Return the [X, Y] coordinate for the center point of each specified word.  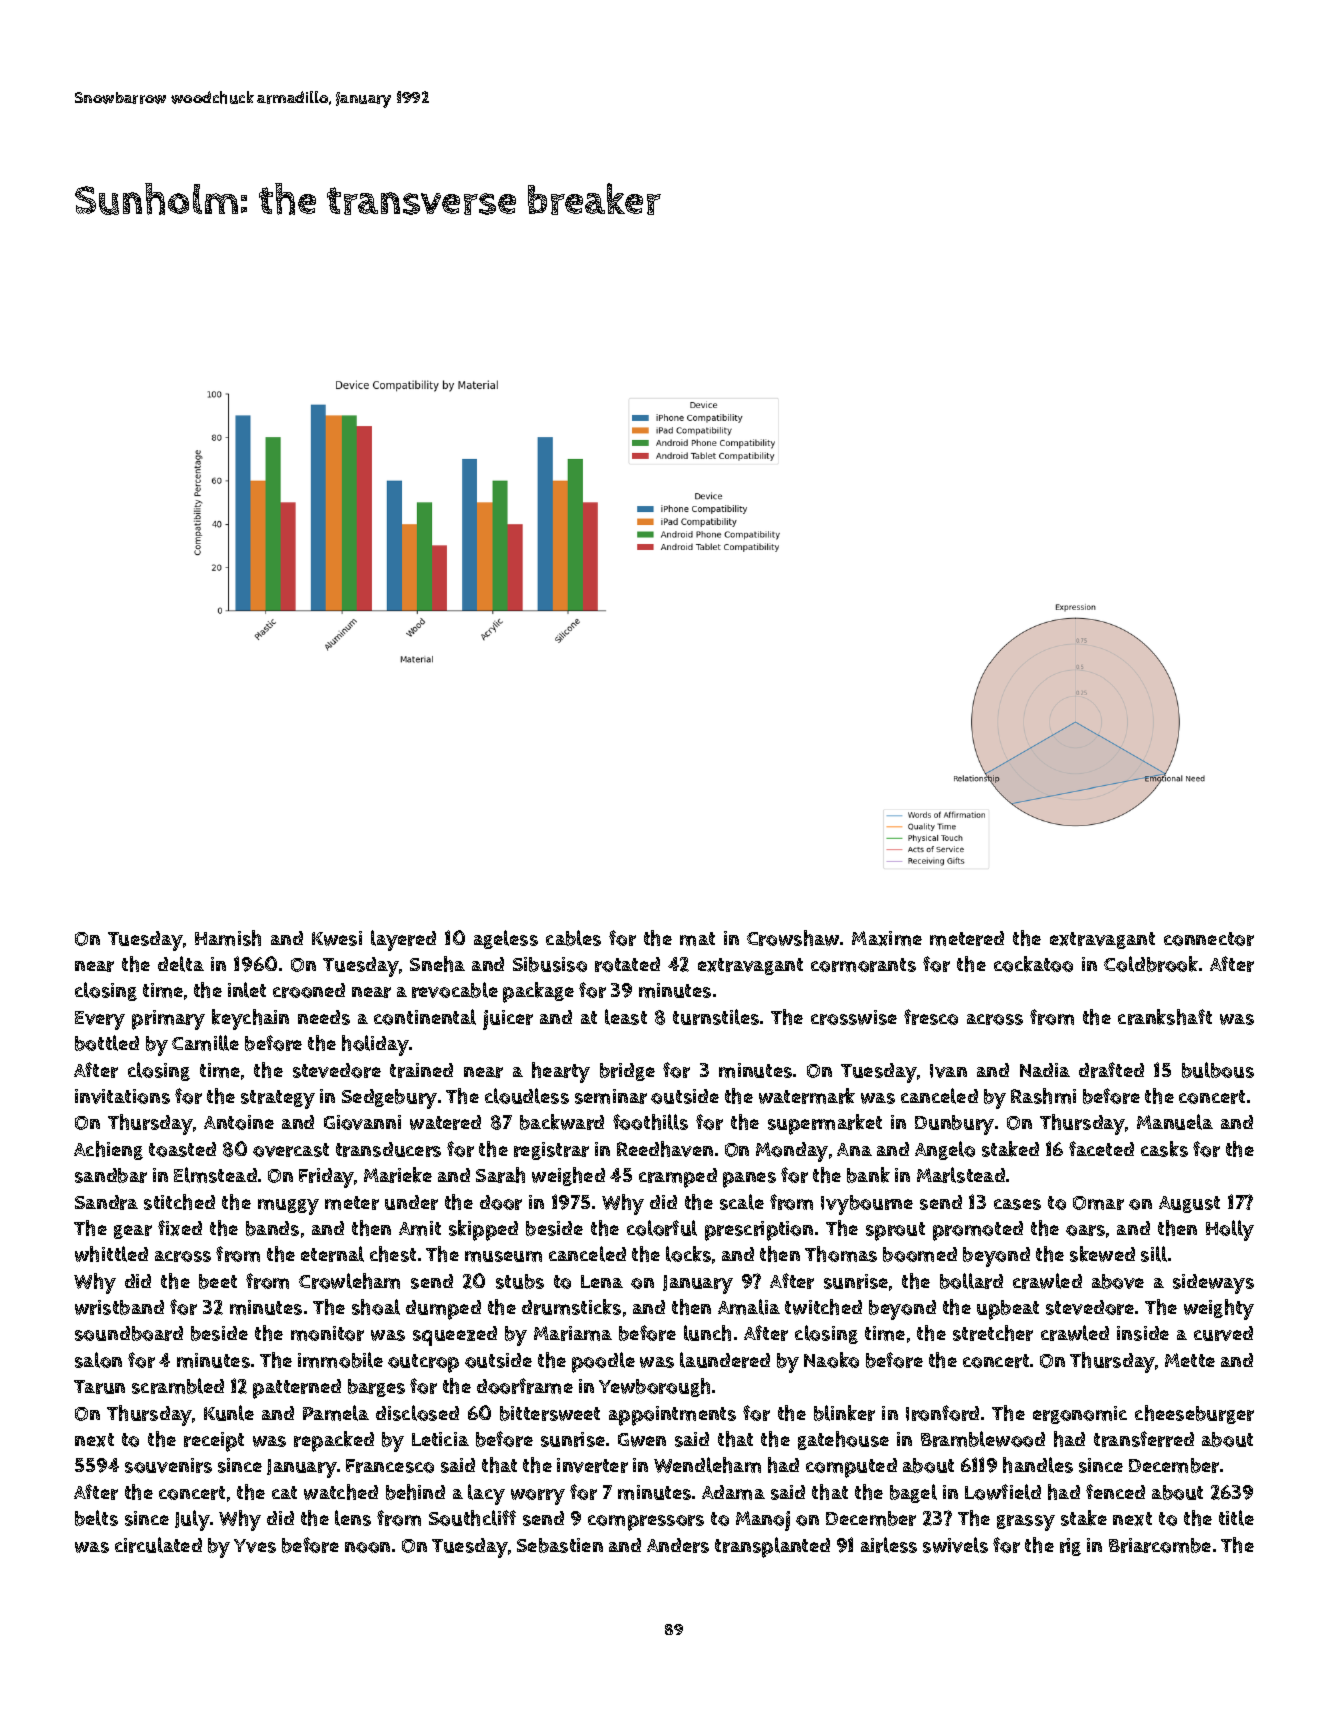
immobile [340, 1360]
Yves [255, 1546]
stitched [179, 1202]
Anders [678, 1545]
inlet [247, 990]
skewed [1102, 1254]
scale [742, 1202]
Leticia [440, 1439]
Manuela [1175, 1122]
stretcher [993, 1333]
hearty [561, 1072]
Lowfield [1003, 1492]
